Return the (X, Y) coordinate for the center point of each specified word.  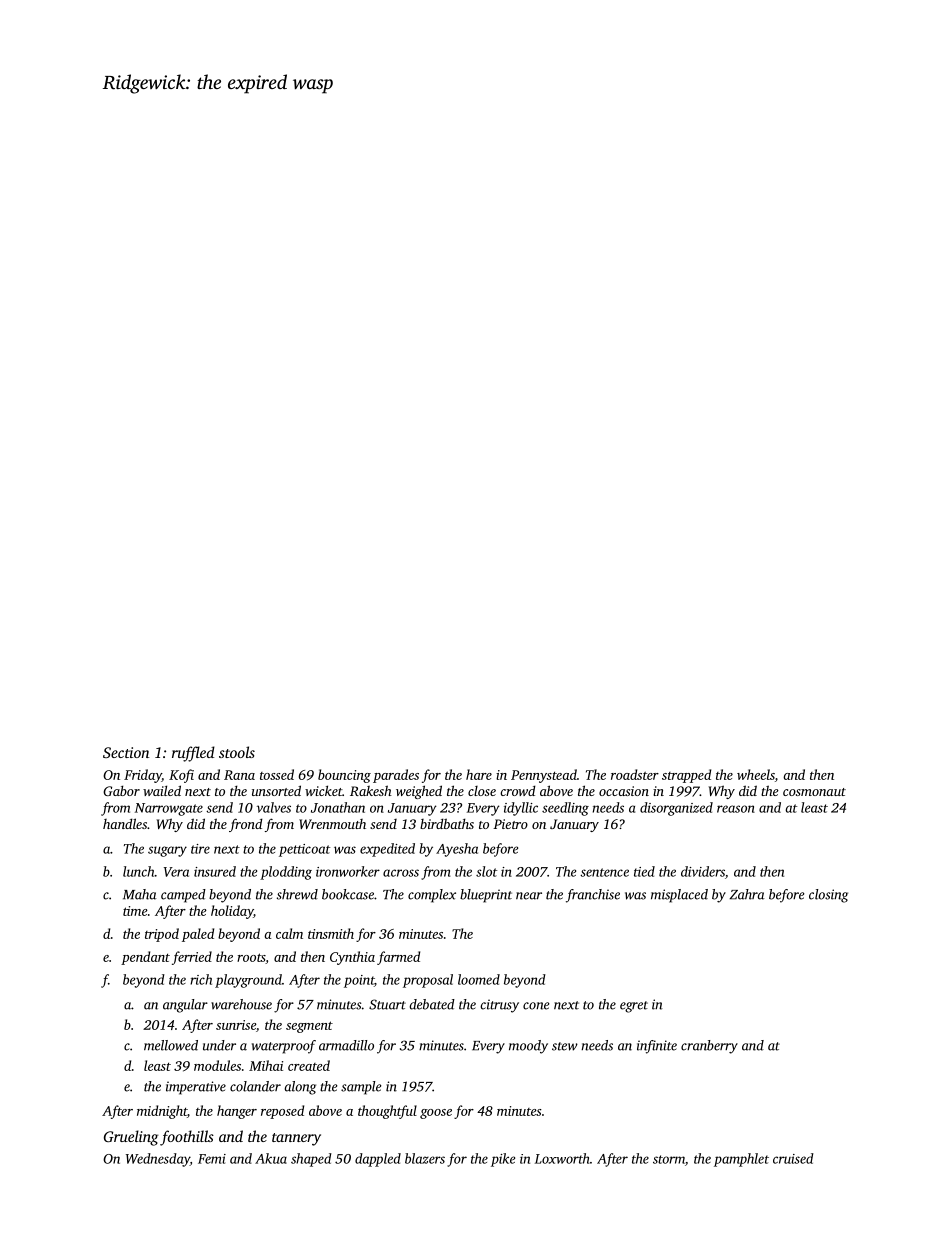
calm (289, 933)
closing (828, 896)
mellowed (171, 1045)
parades (396, 776)
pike (503, 1160)
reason (736, 809)
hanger (237, 1112)
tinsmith (331, 933)
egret (634, 1007)
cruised (793, 1158)
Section (126, 752)
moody (528, 1047)
